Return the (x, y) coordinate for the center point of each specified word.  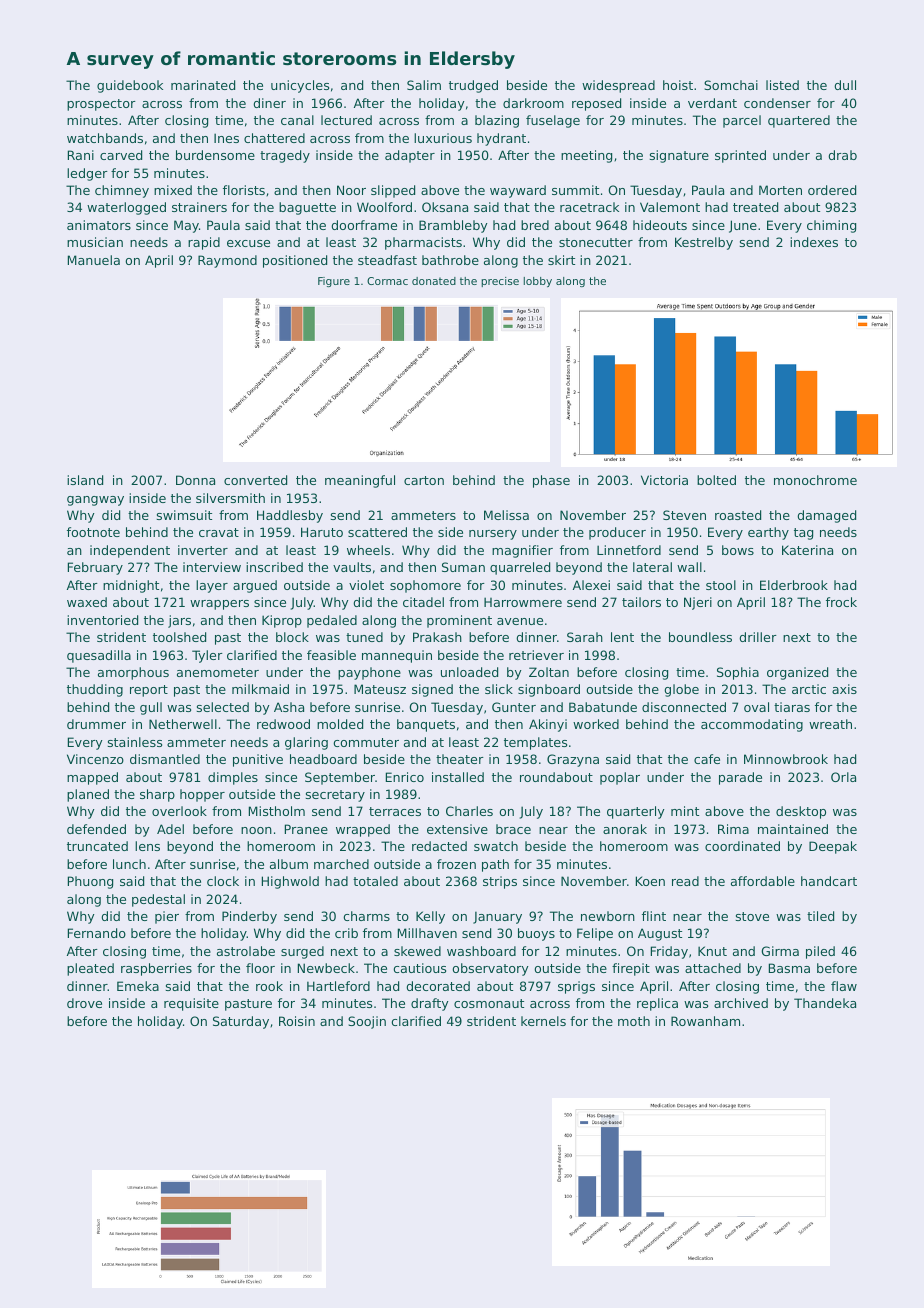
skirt (561, 260)
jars (179, 621)
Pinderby (249, 917)
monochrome (815, 480)
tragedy (285, 156)
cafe (707, 759)
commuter (366, 742)
